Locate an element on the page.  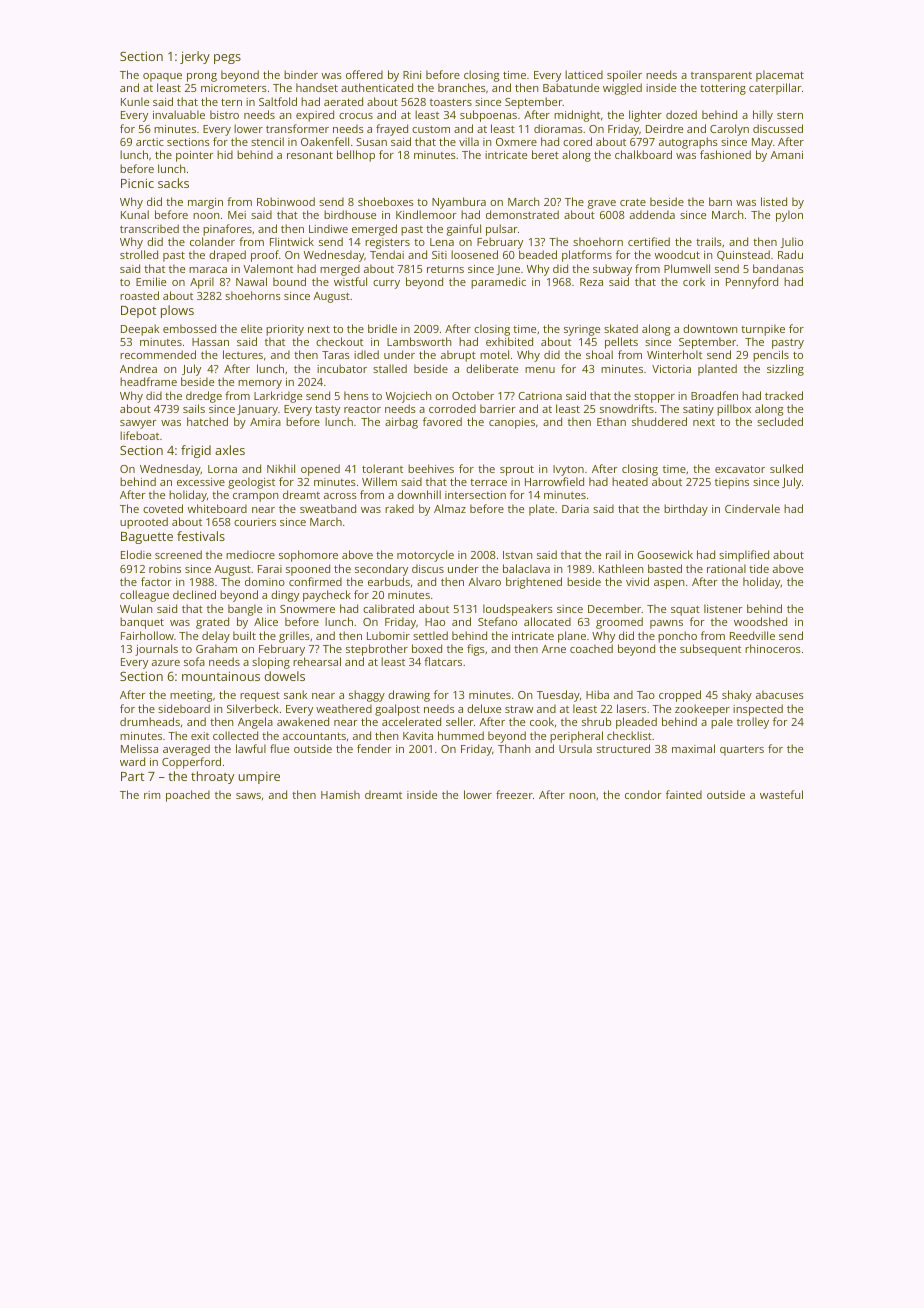
offered is located at coordinates (364, 74).
